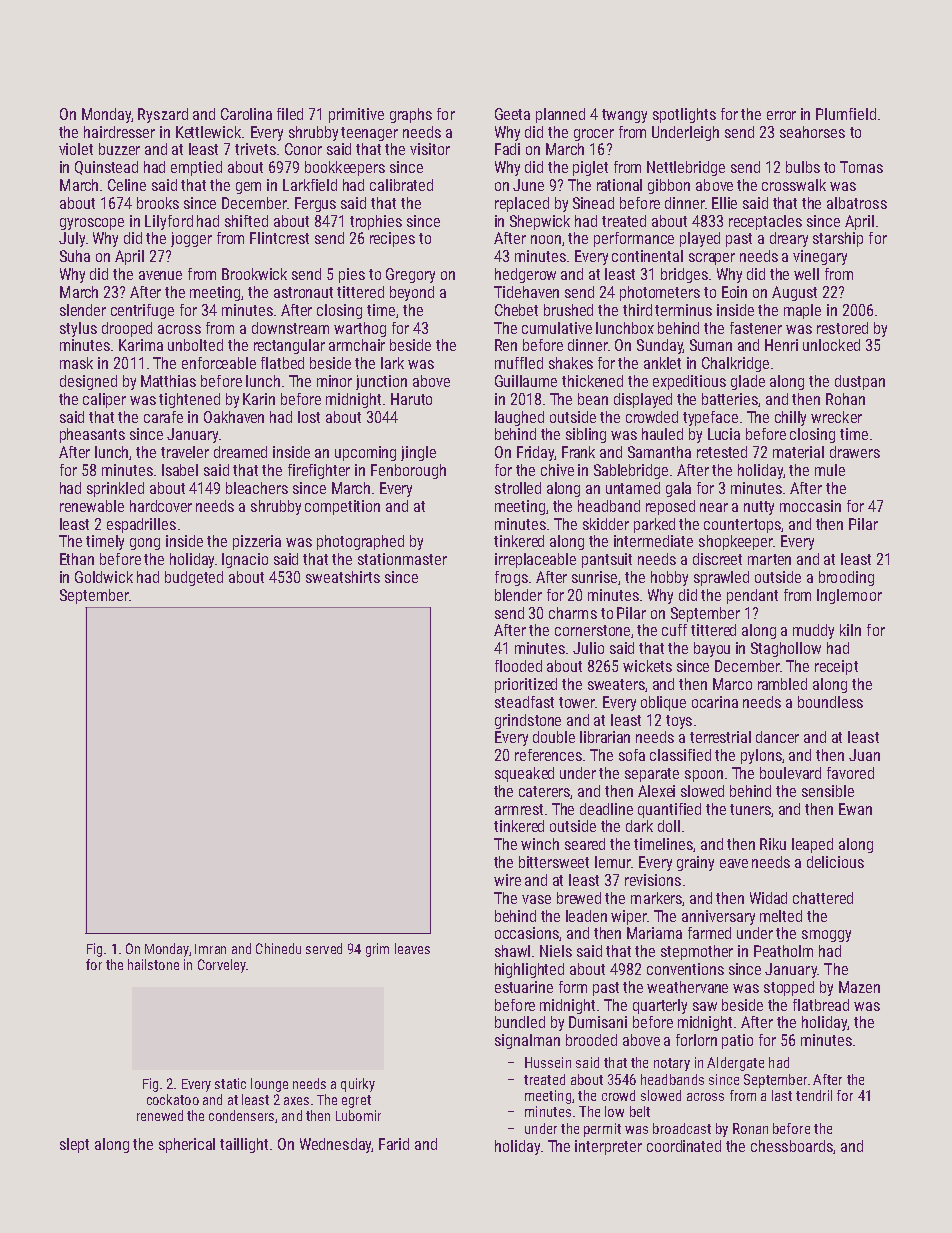 The image size is (952, 1233). Describe the element at coordinates (74, 1145) in the screenshot. I see `slept` at that location.
